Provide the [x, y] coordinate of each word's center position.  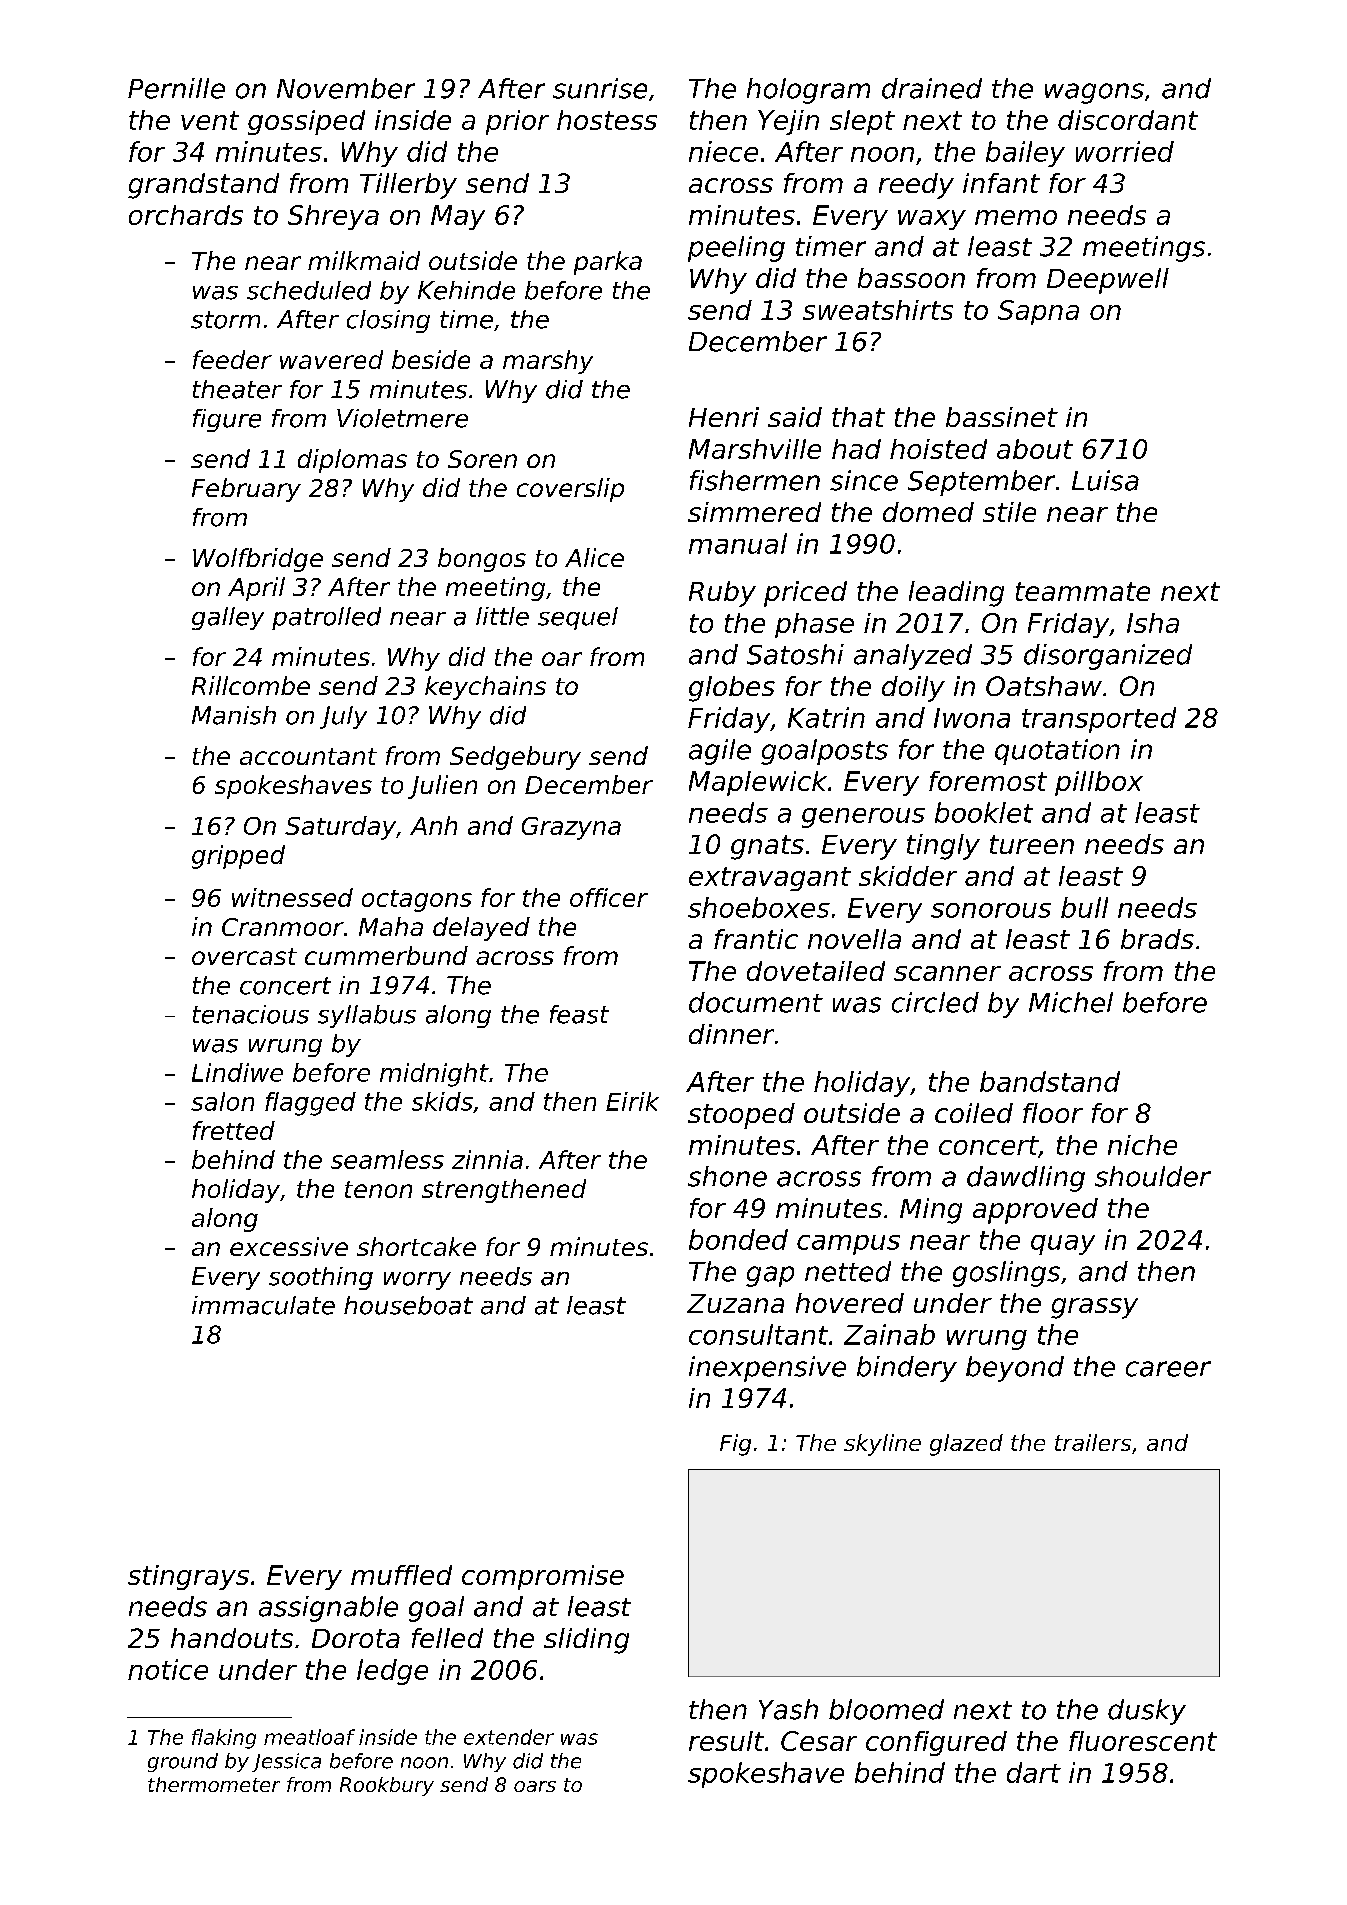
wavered [331, 359]
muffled [401, 1575]
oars [535, 1786]
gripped [238, 857]
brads [1157, 939]
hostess [607, 120]
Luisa [1105, 480]
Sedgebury [515, 758]
